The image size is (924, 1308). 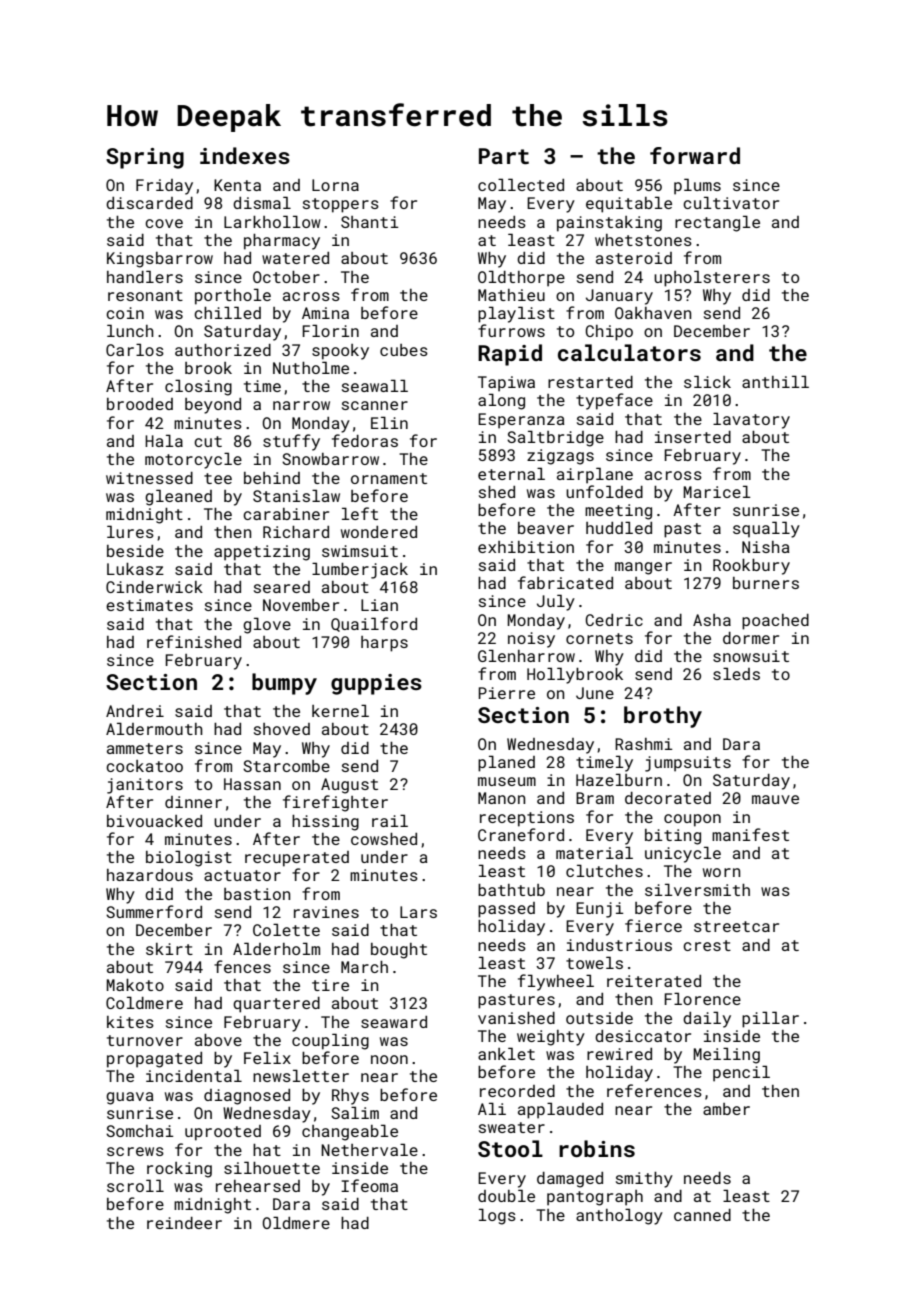 I want to click on jumpsuits, so click(x=688, y=764).
